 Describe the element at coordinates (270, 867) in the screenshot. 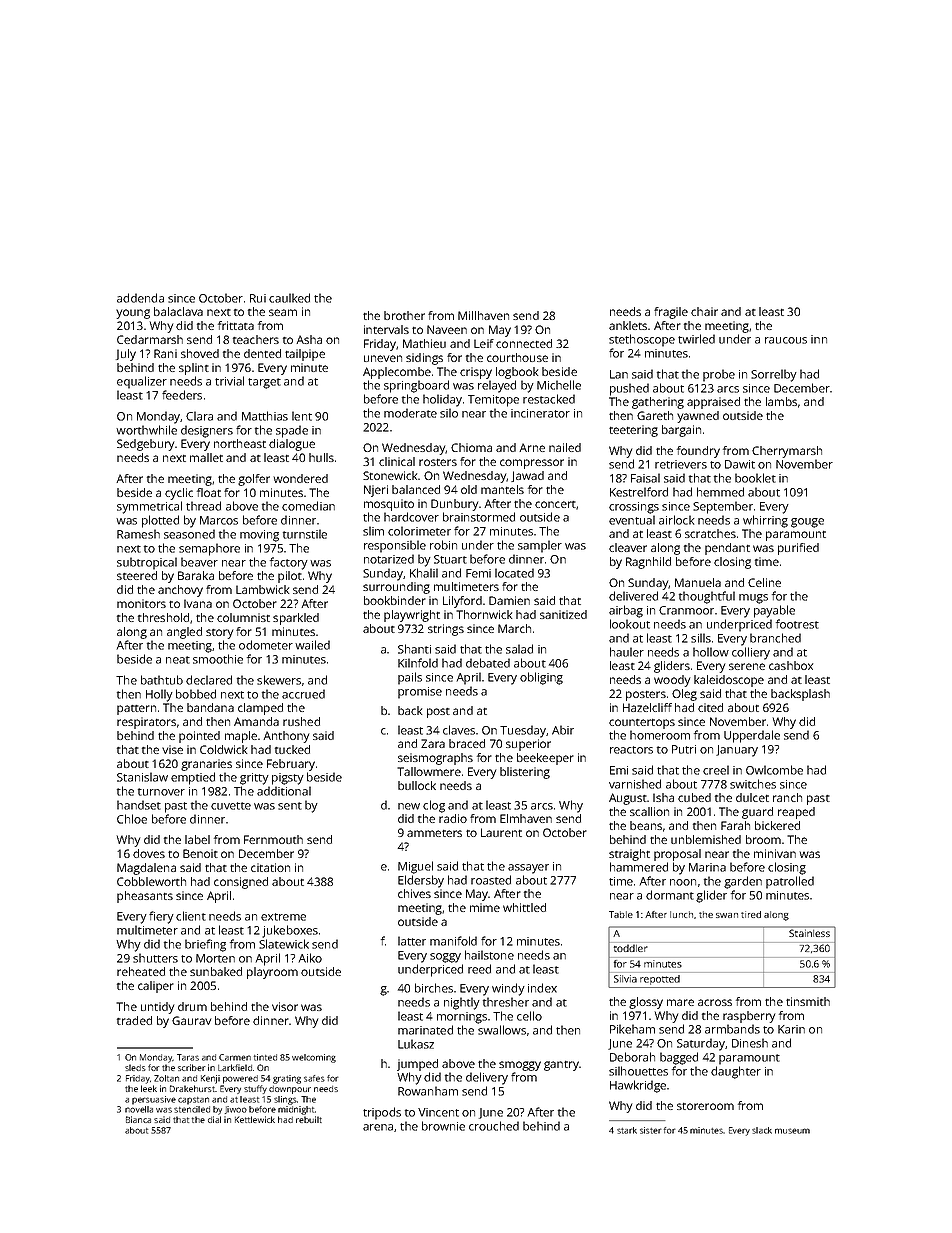

I see `citation` at that location.
